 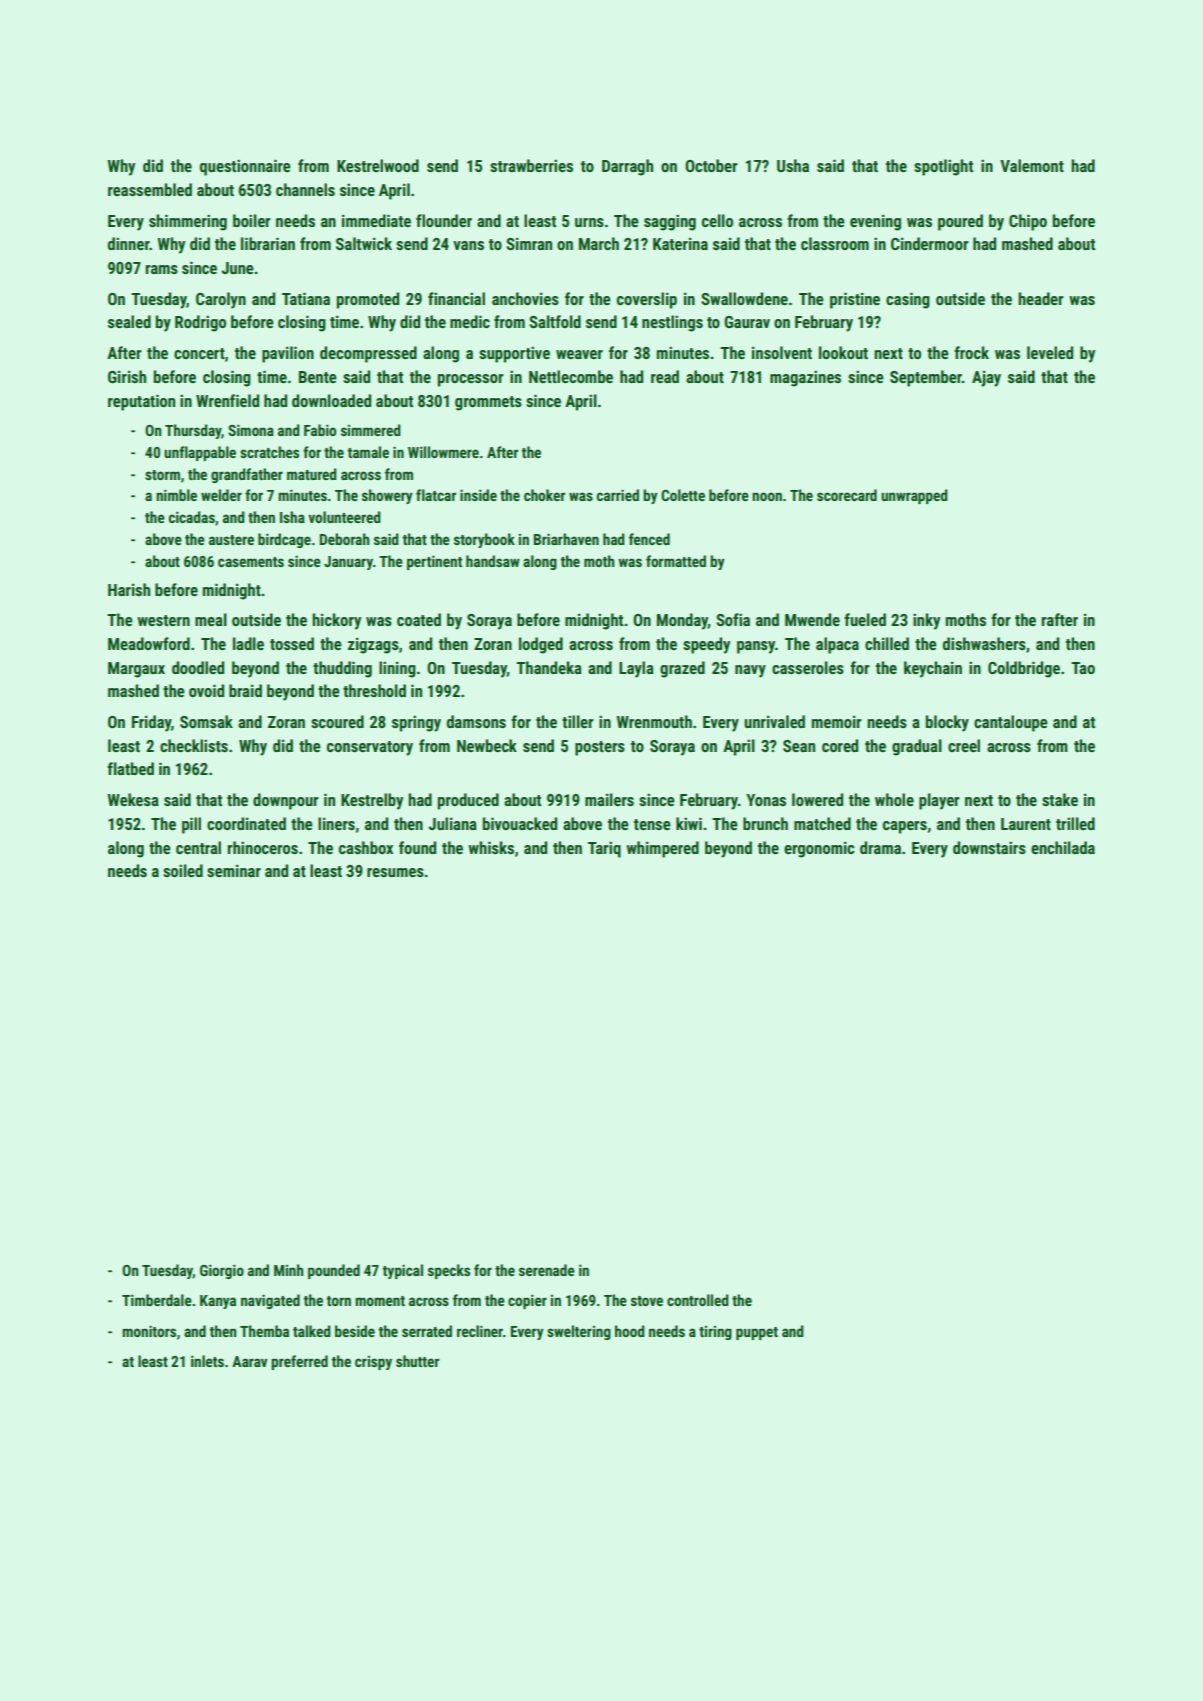 What do you see at coordinates (698, 1300) in the image?
I see `controlled` at bounding box center [698, 1300].
